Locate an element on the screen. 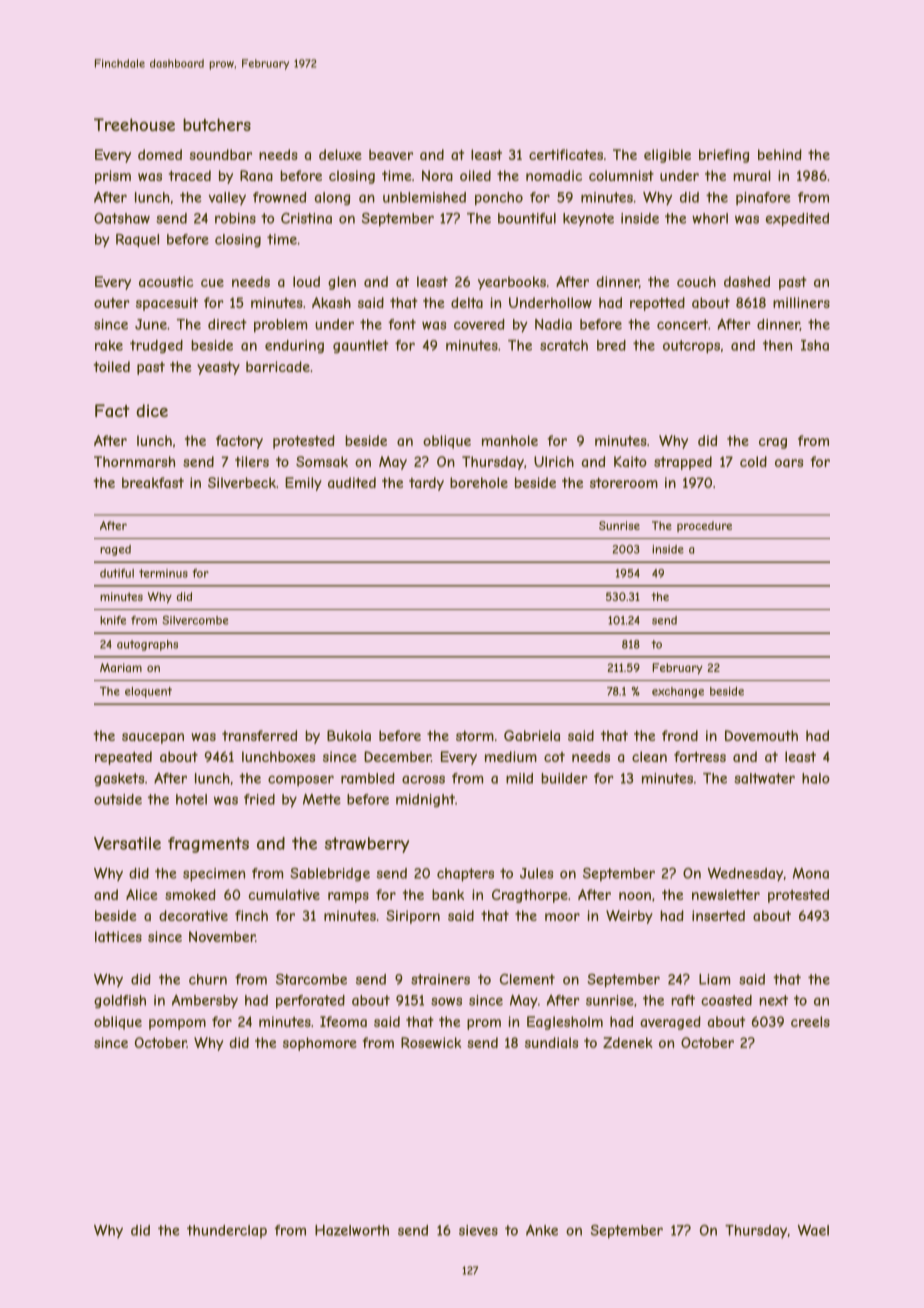 Image resolution: width=924 pixels, height=1308 pixels. Nora is located at coordinates (437, 175).
